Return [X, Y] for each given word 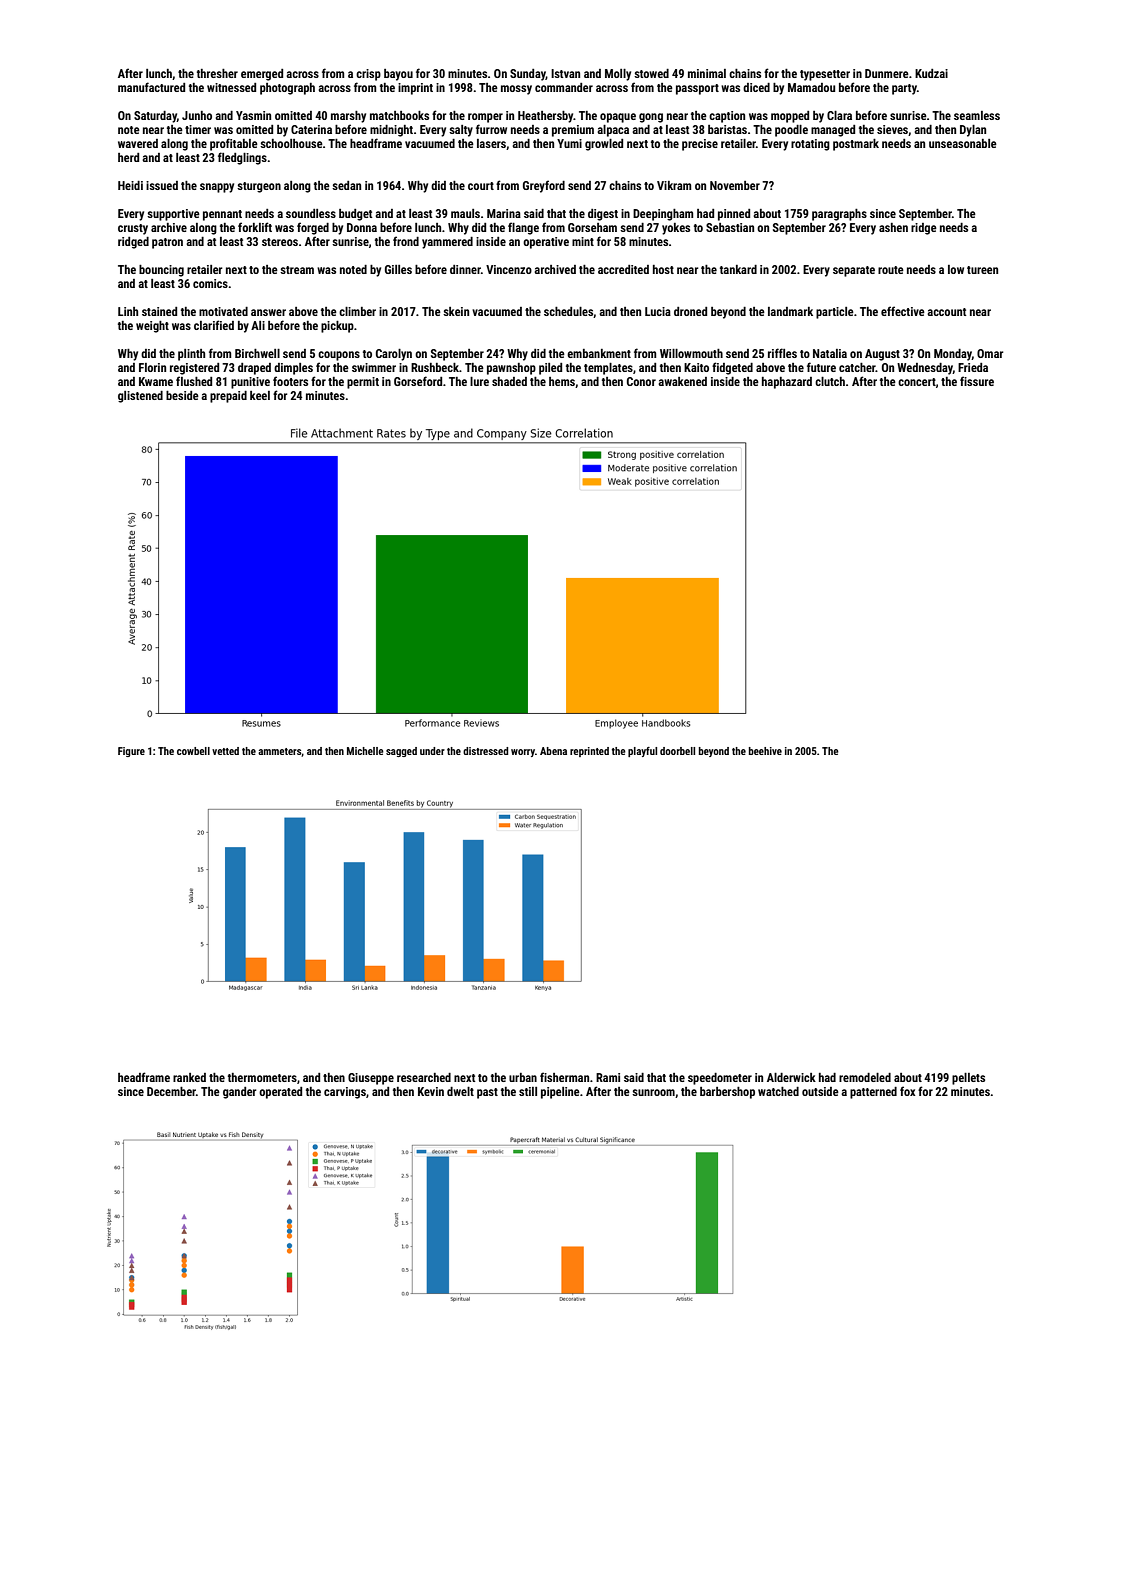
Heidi [130, 185]
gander [240, 1093]
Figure [131, 752]
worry [523, 753]
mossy [516, 90]
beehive [765, 751]
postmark [856, 145]
